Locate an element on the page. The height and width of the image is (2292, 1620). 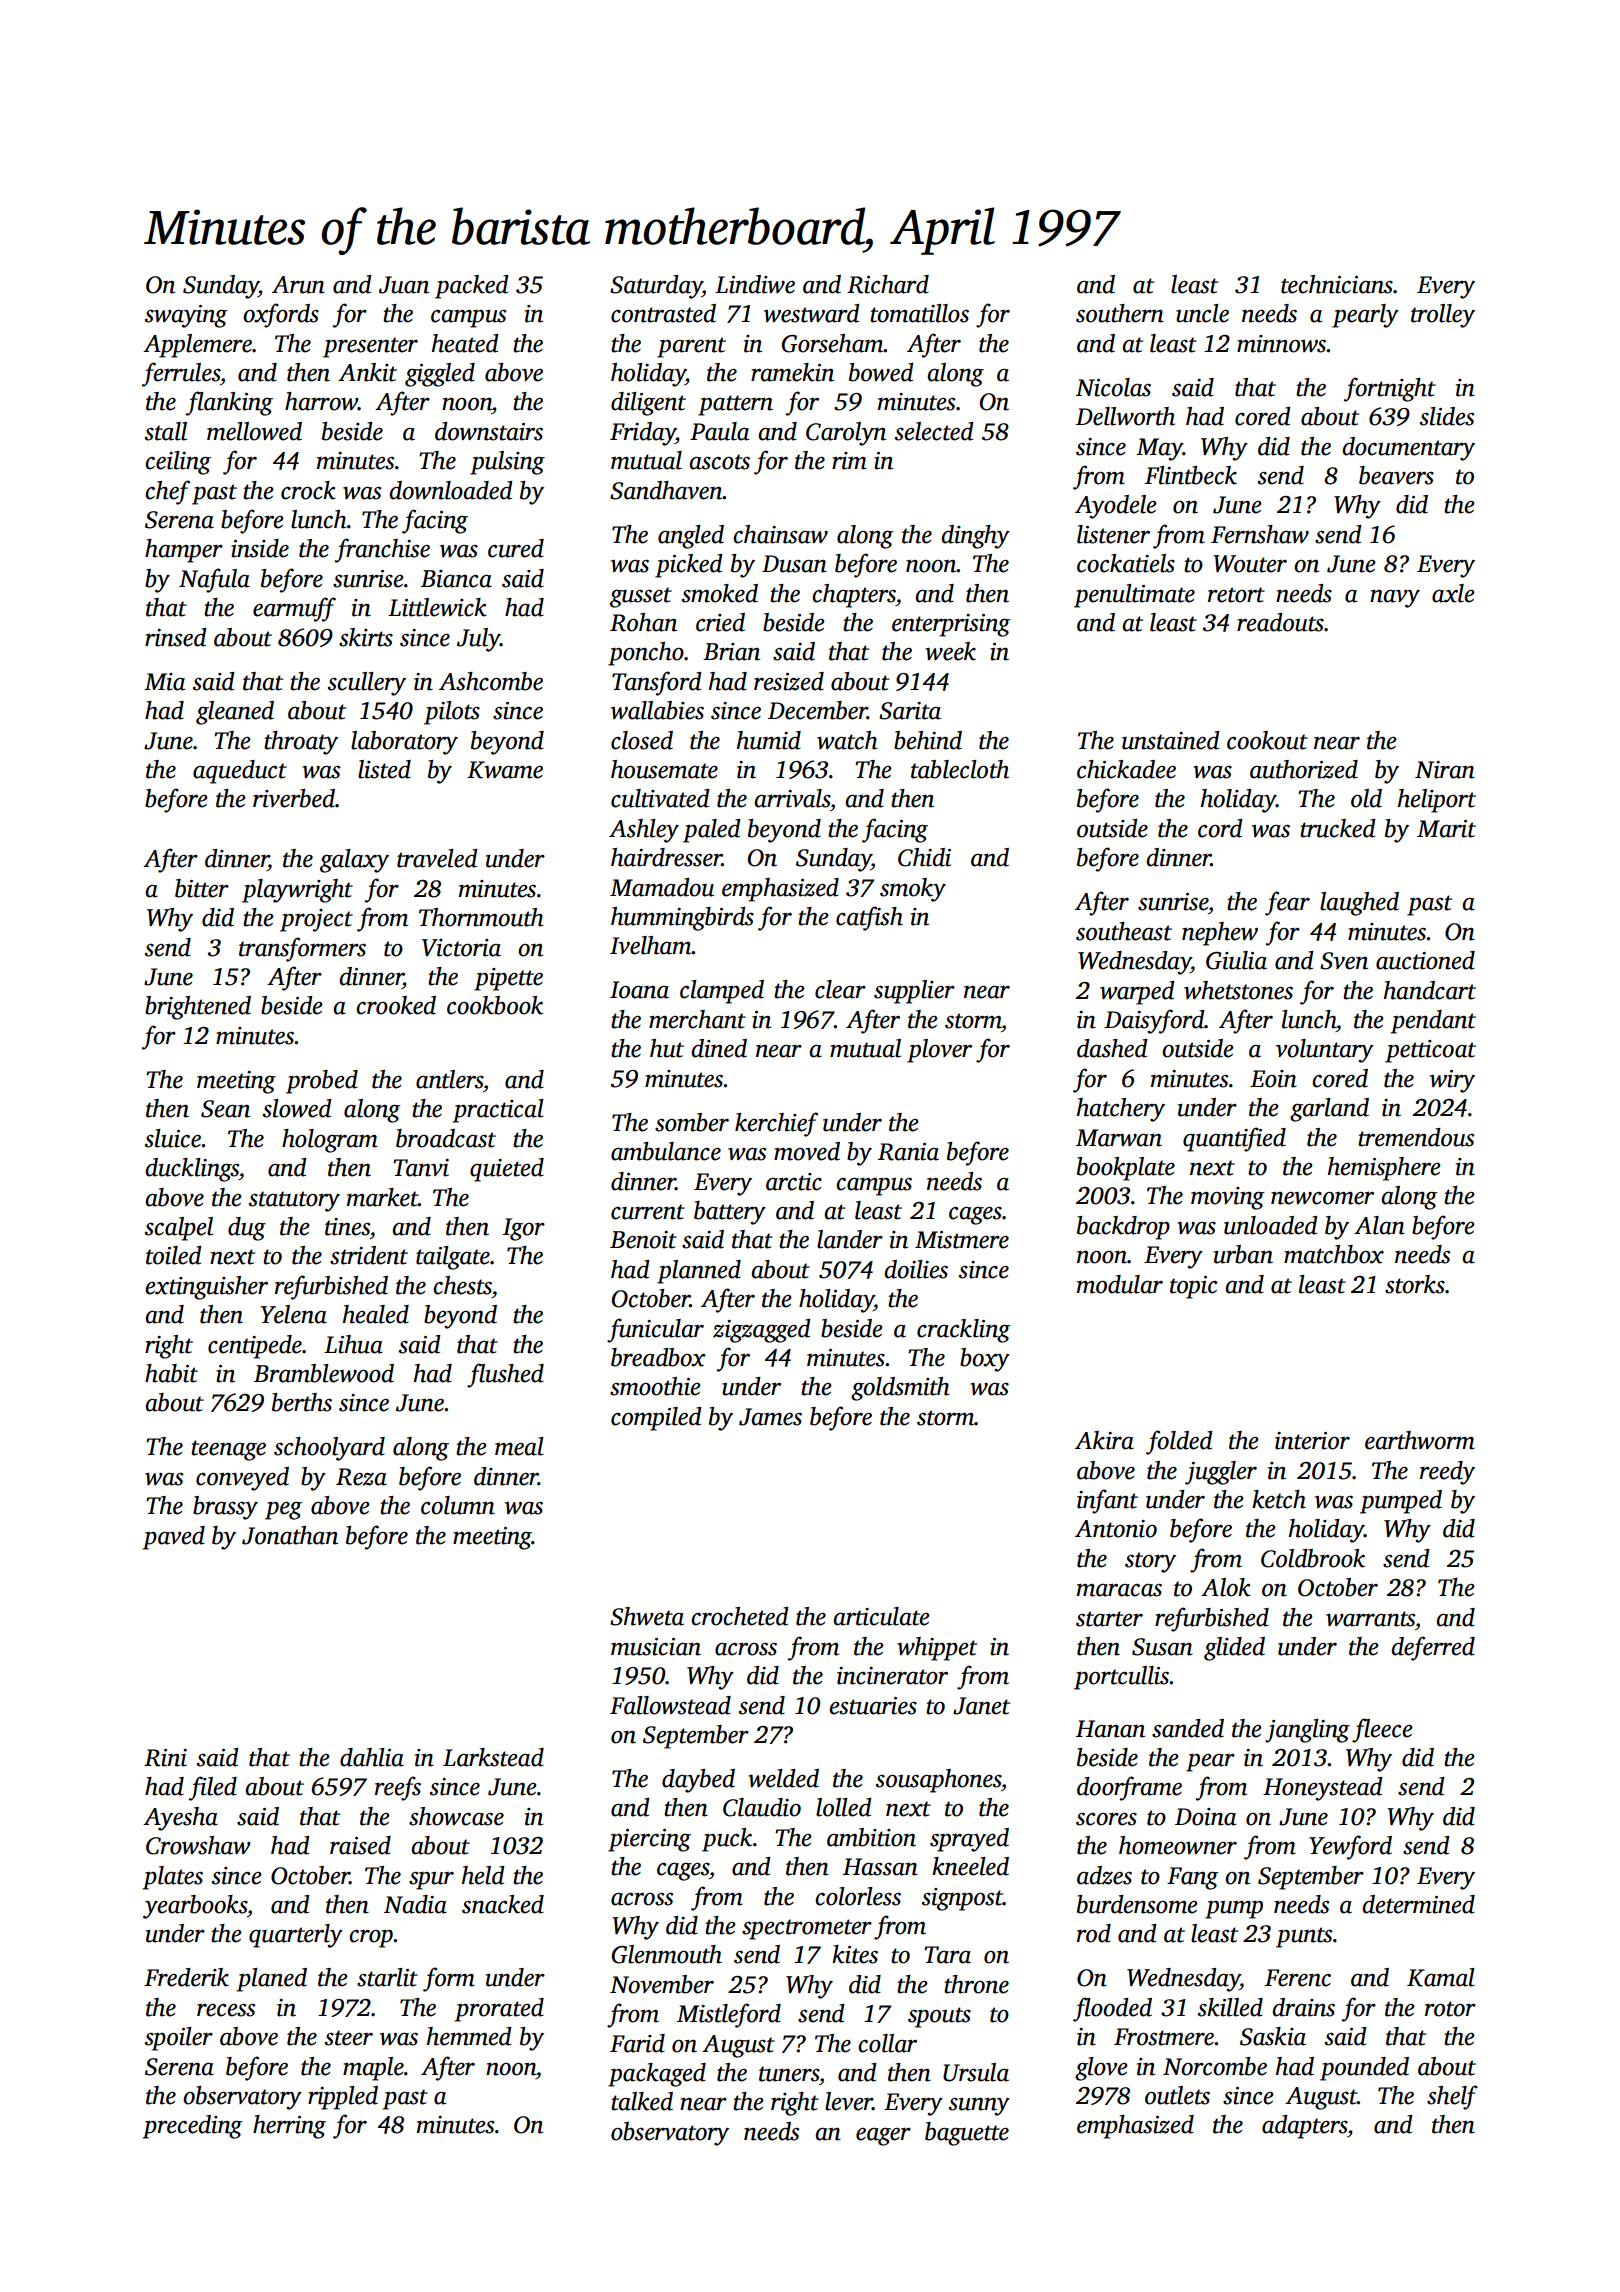
Juan is located at coordinates (404, 285).
